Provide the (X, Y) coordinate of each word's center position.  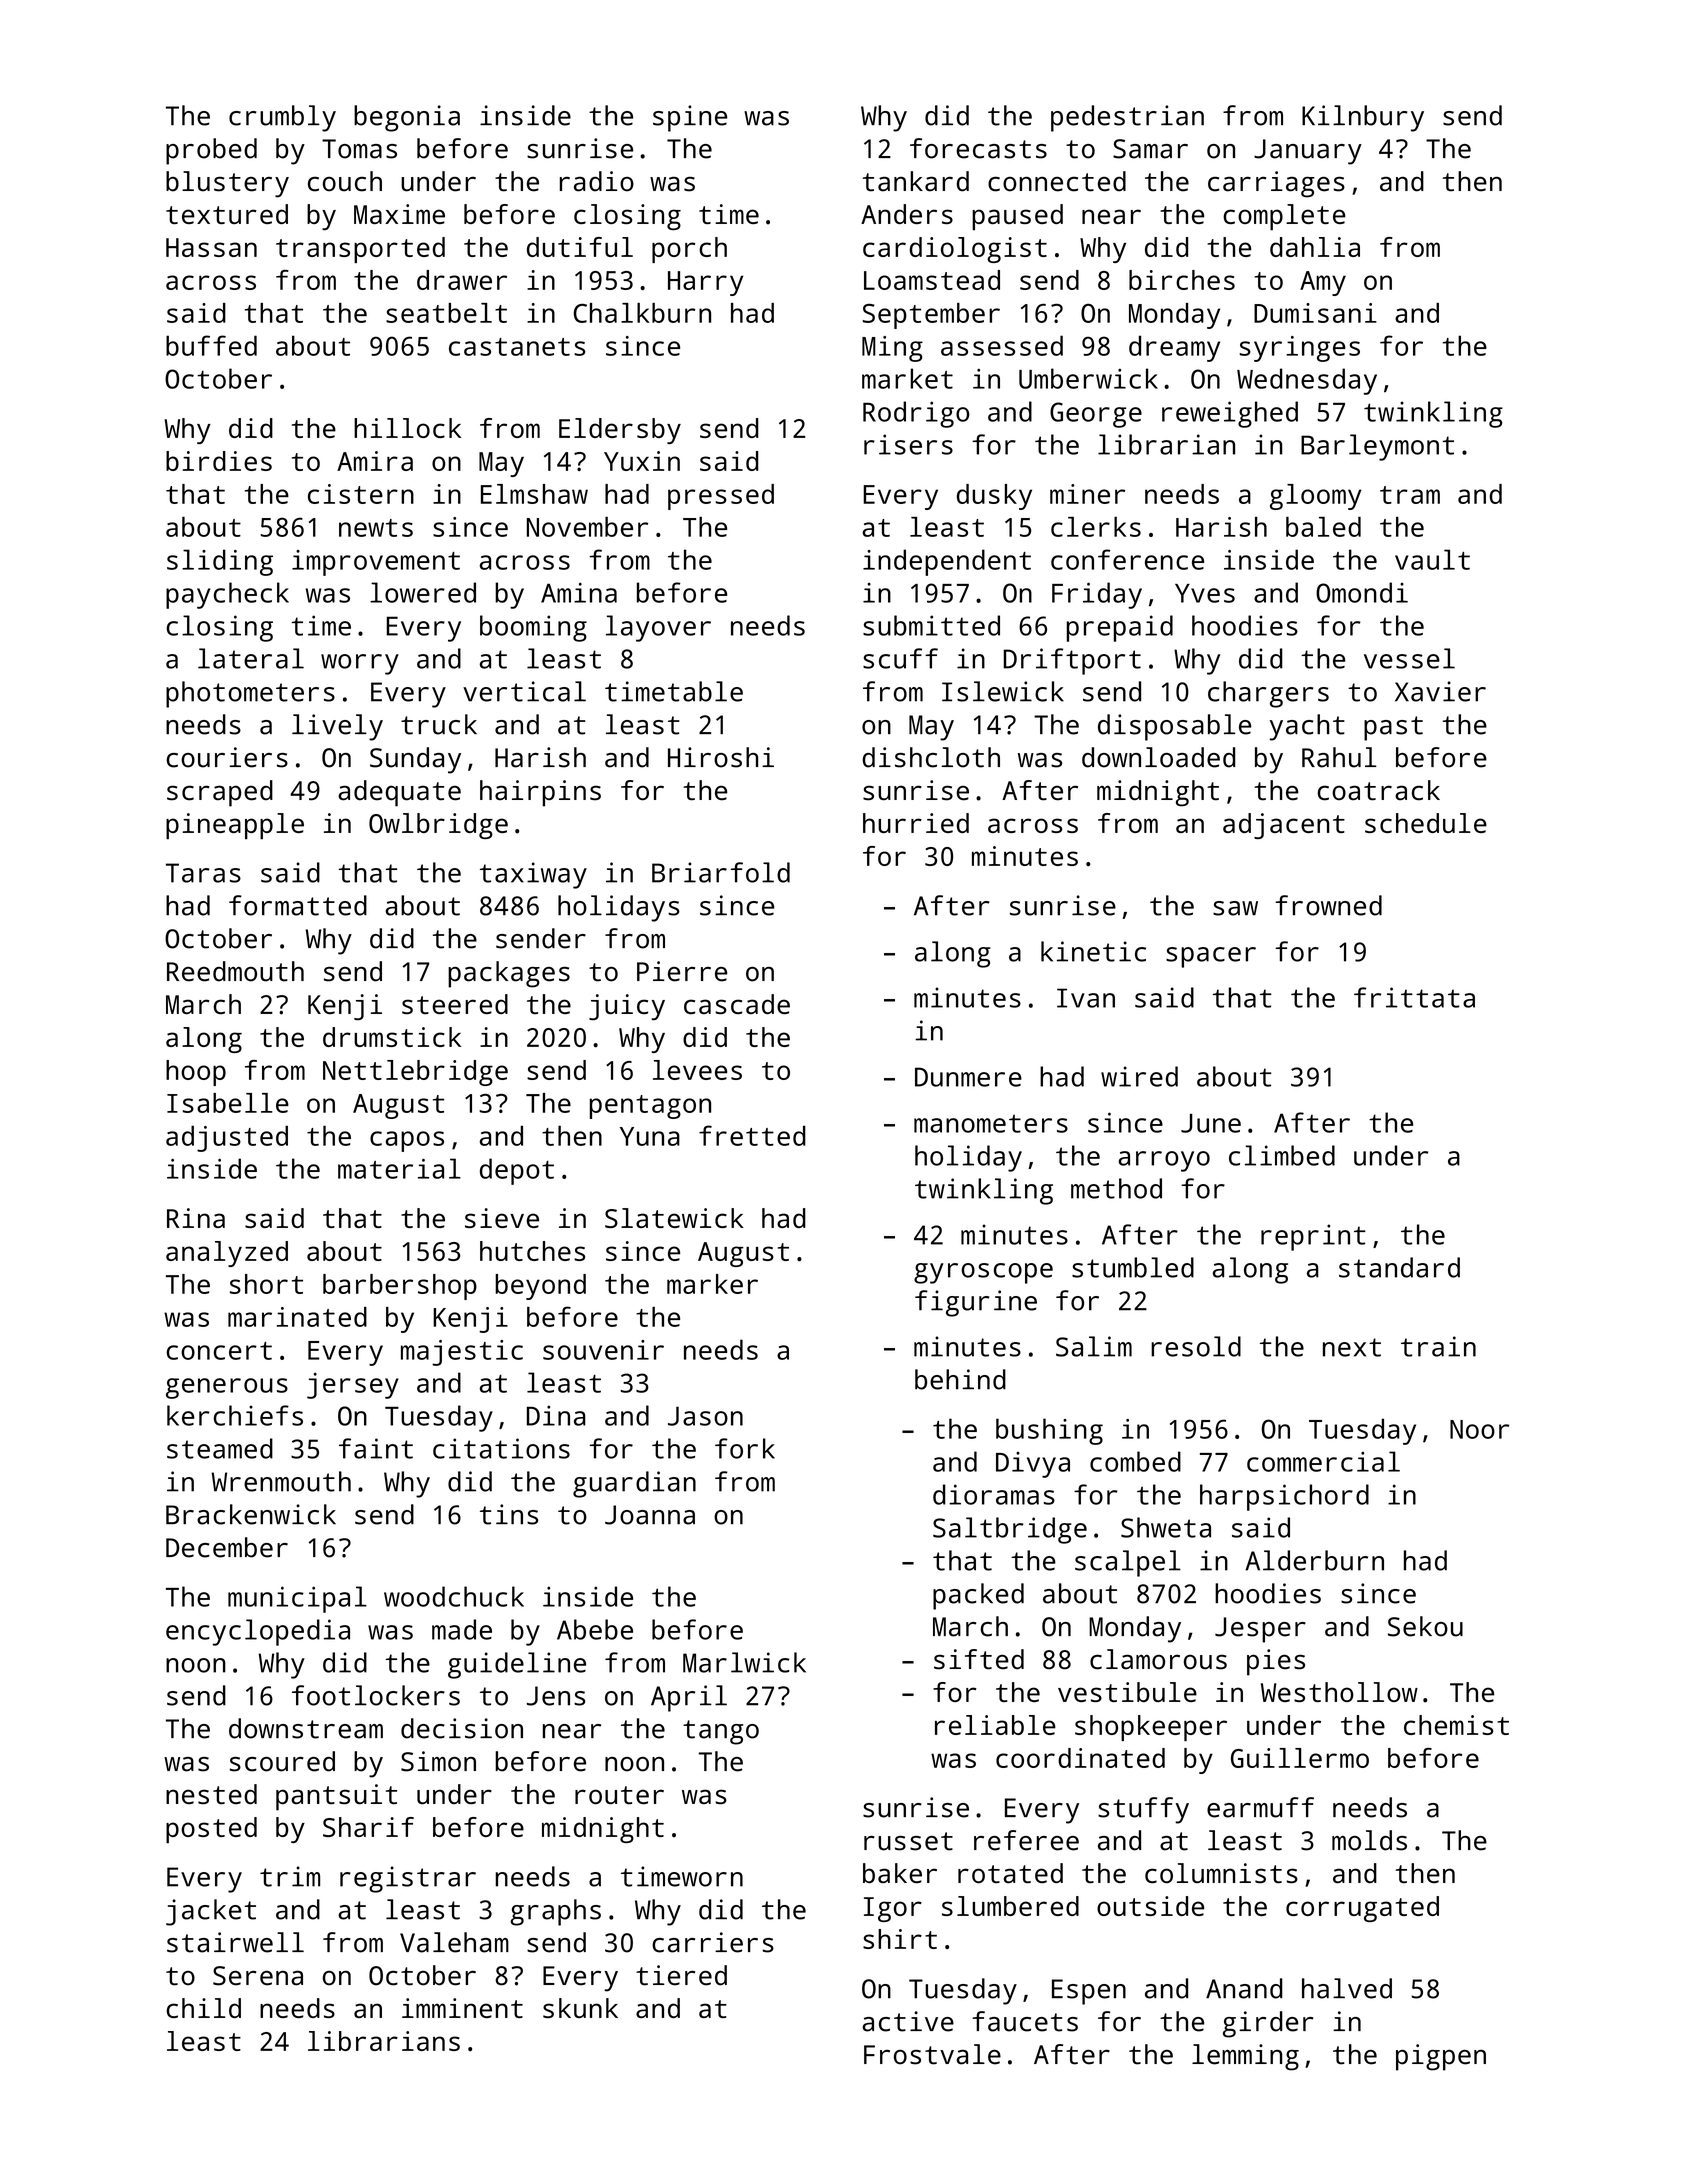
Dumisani (1315, 313)
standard (1399, 1267)
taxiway (533, 875)
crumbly (282, 118)
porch (689, 250)
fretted (752, 1135)
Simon (438, 1761)
